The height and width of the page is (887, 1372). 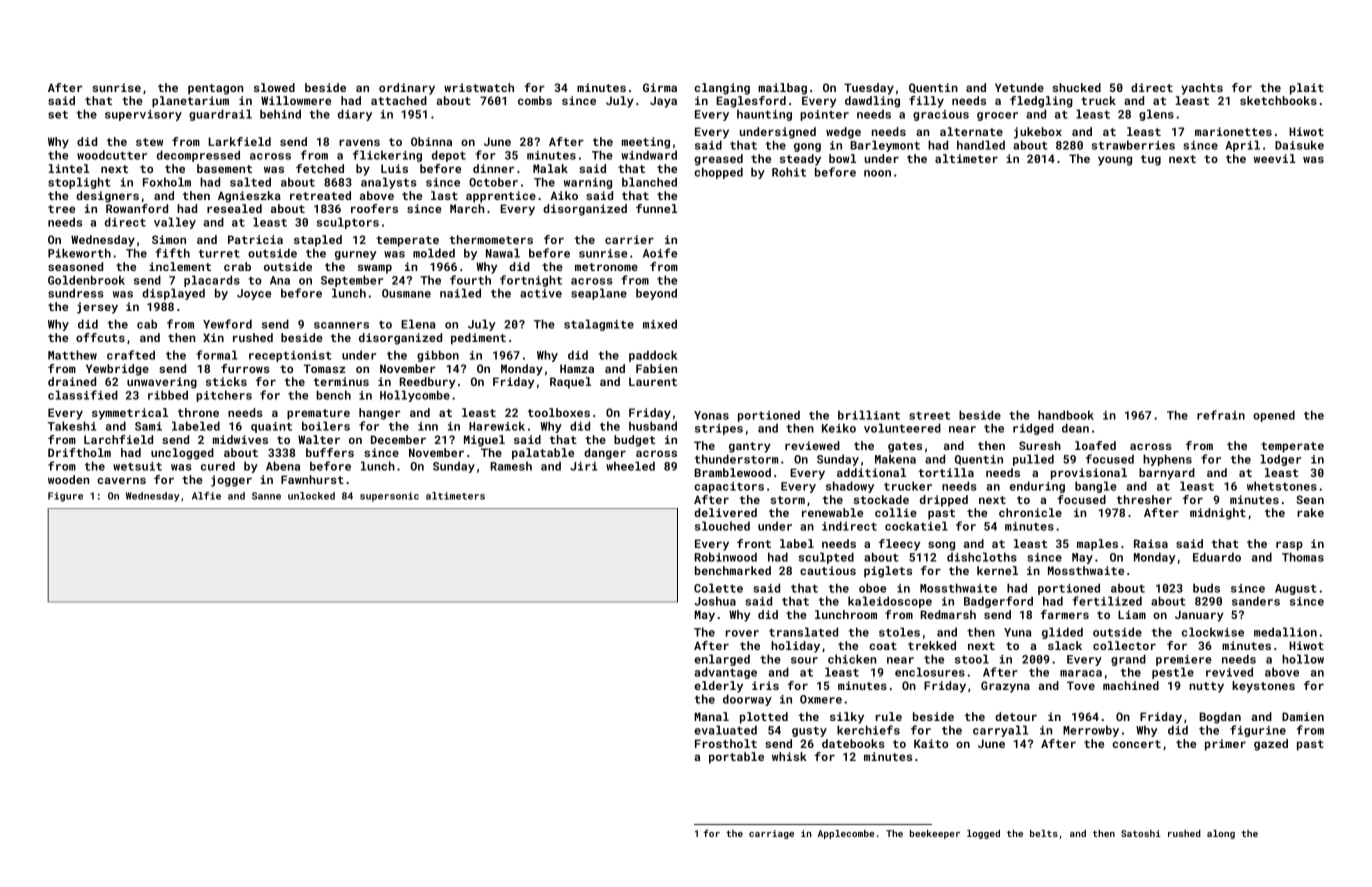 What do you see at coordinates (869, 415) in the page?
I see `brilliant` at bounding box center [869, 415].
